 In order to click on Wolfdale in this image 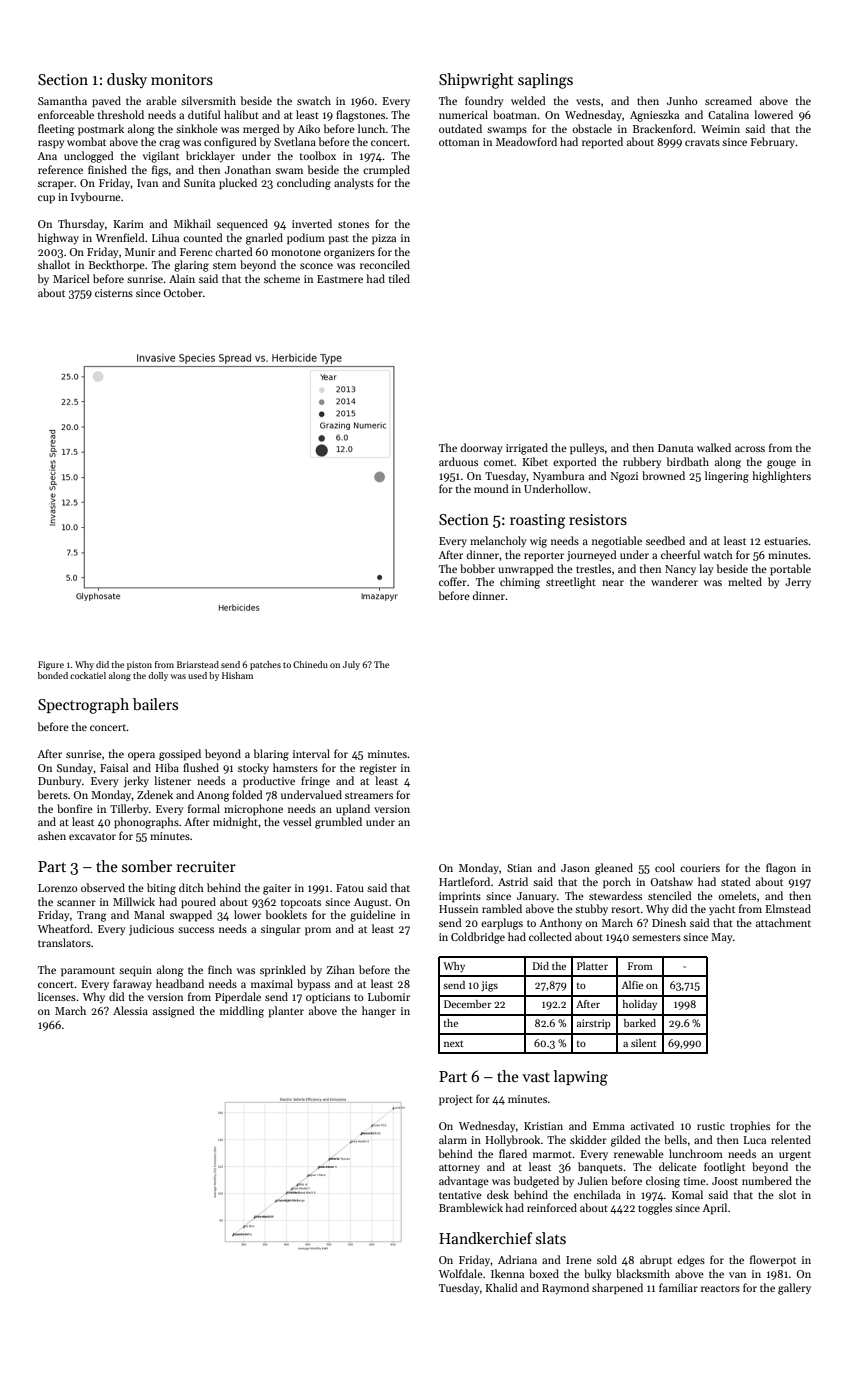, I will do `click(461, 1273)`.
